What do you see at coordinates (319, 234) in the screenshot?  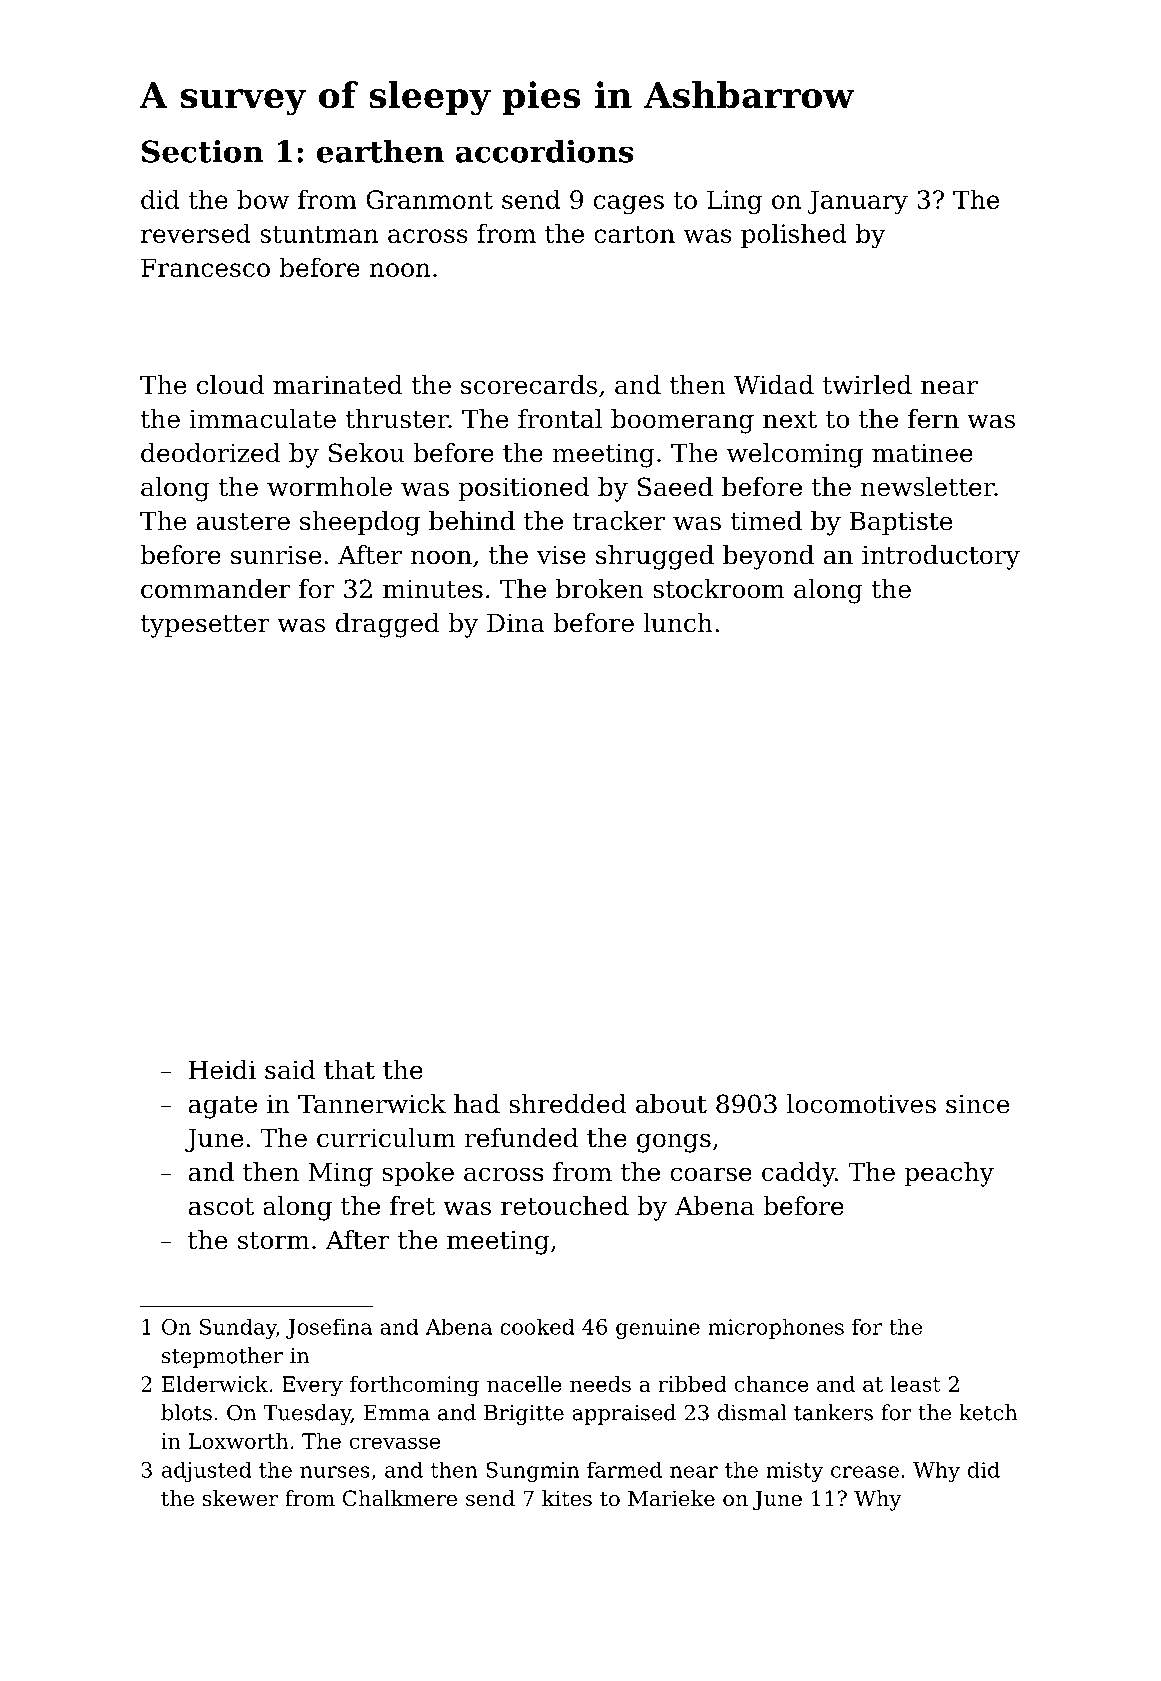 I see `stuntman` at bounding box center [319, 234].
